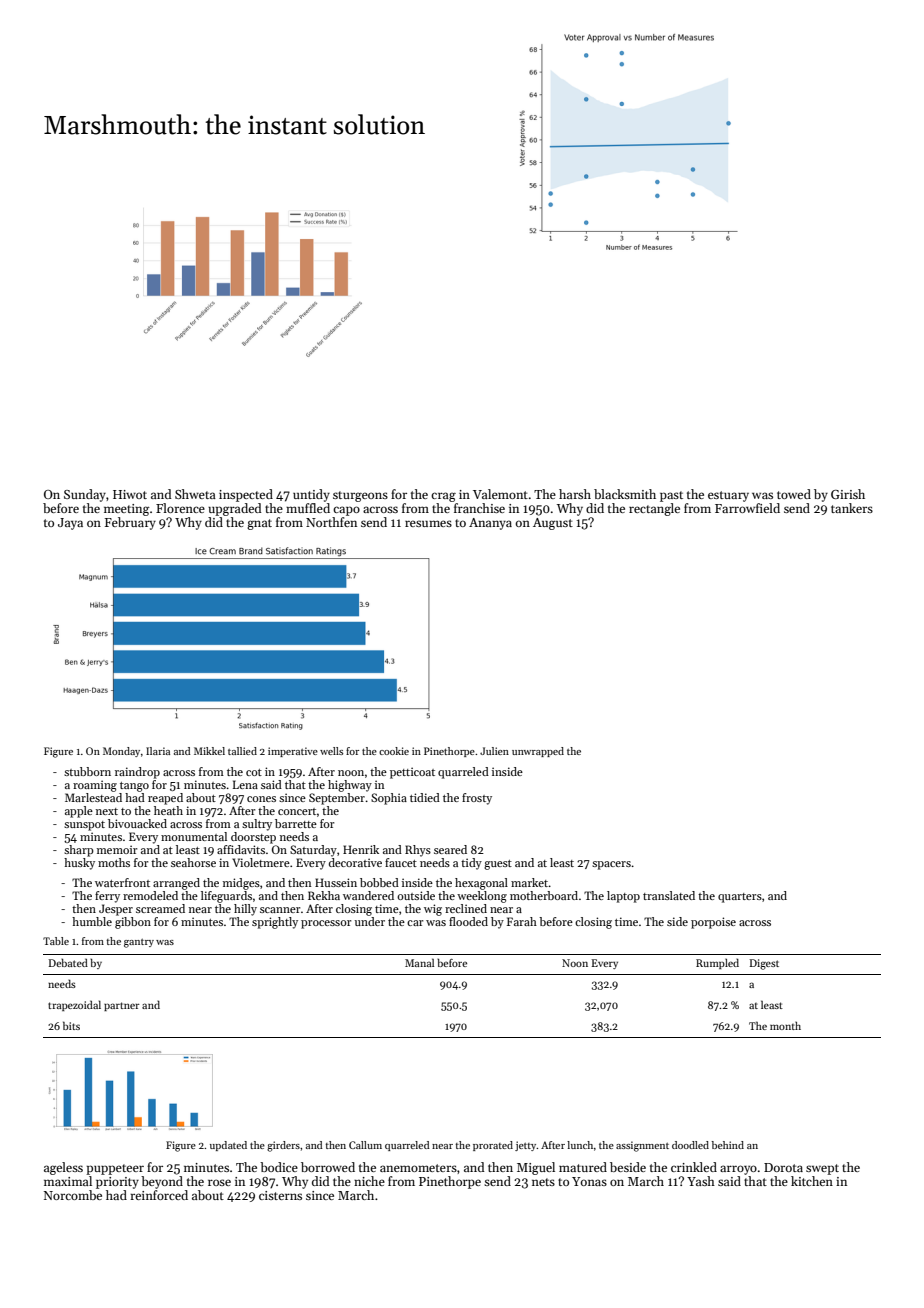 This screenshot has width=924, height=1308. What do you see at coordinates (242, 751) in the screenshot?
I see `tallied` at bounding box center [242, 751].
